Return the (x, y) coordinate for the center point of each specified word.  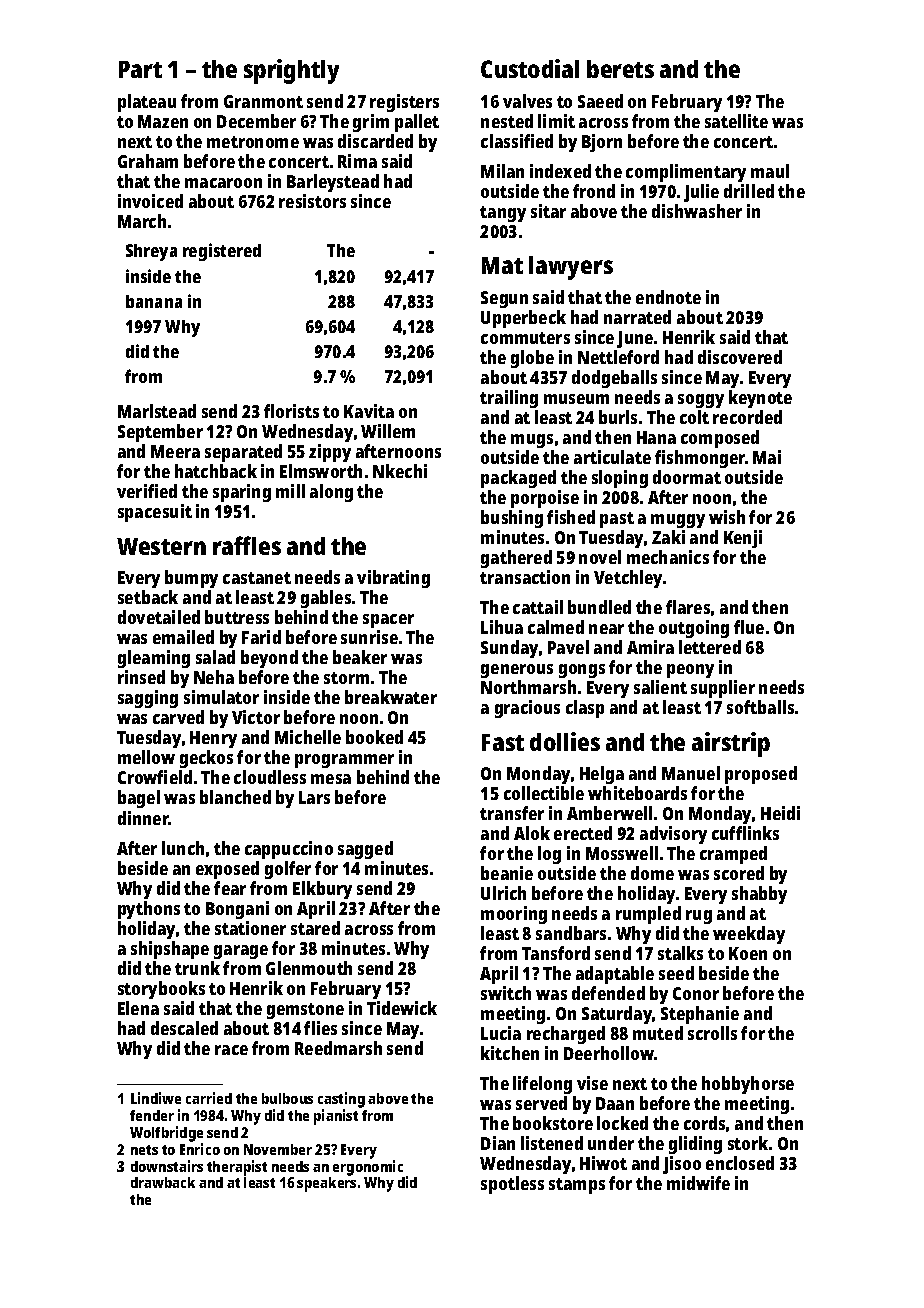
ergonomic (368, 1168)
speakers (326, 1184)
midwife (698, 1183)
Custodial (530, 68)
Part (140, 69)
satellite (736, 121)
